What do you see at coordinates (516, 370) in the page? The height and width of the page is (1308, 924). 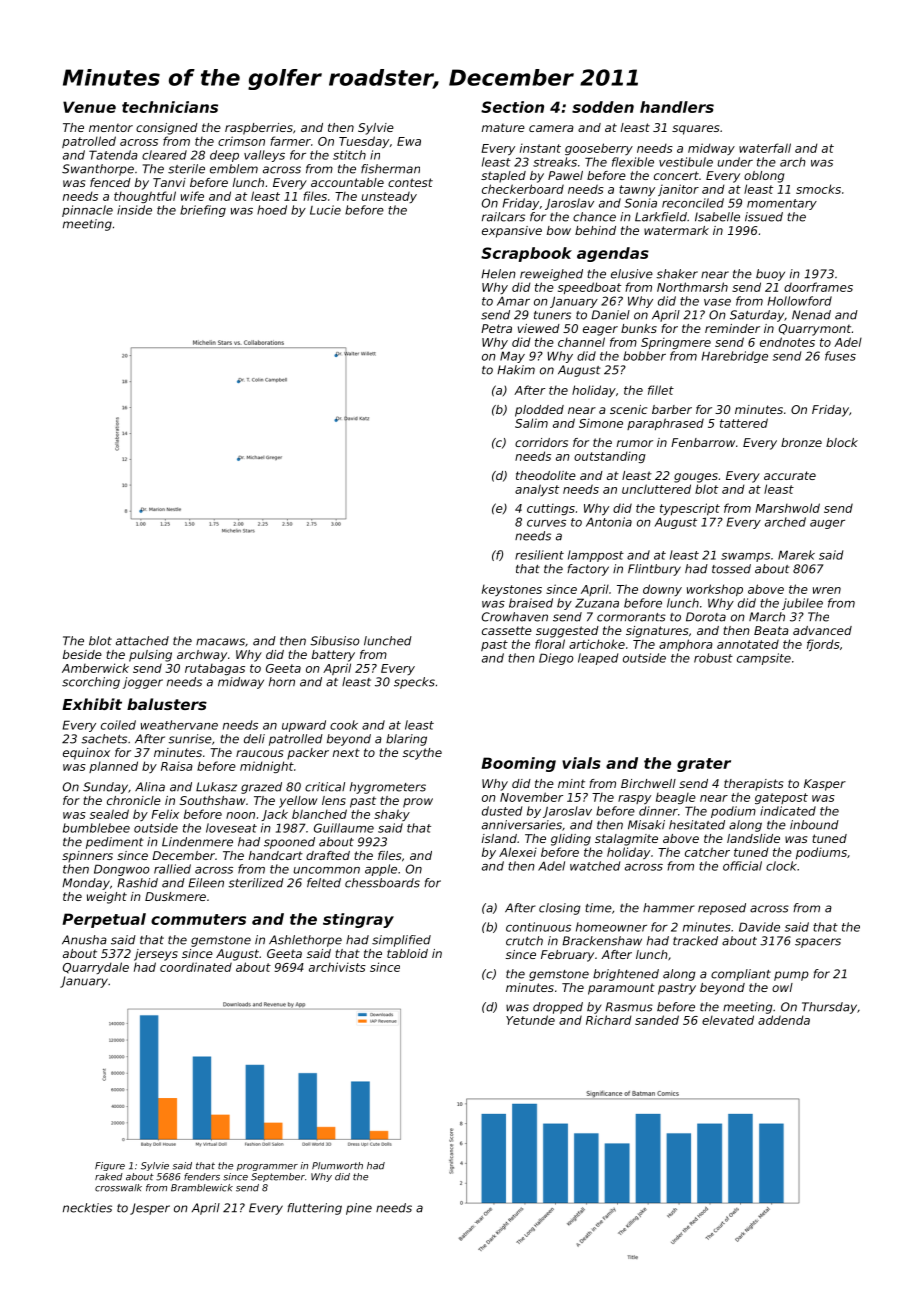 I see `Hakim` at bounding box center [516, 370].
